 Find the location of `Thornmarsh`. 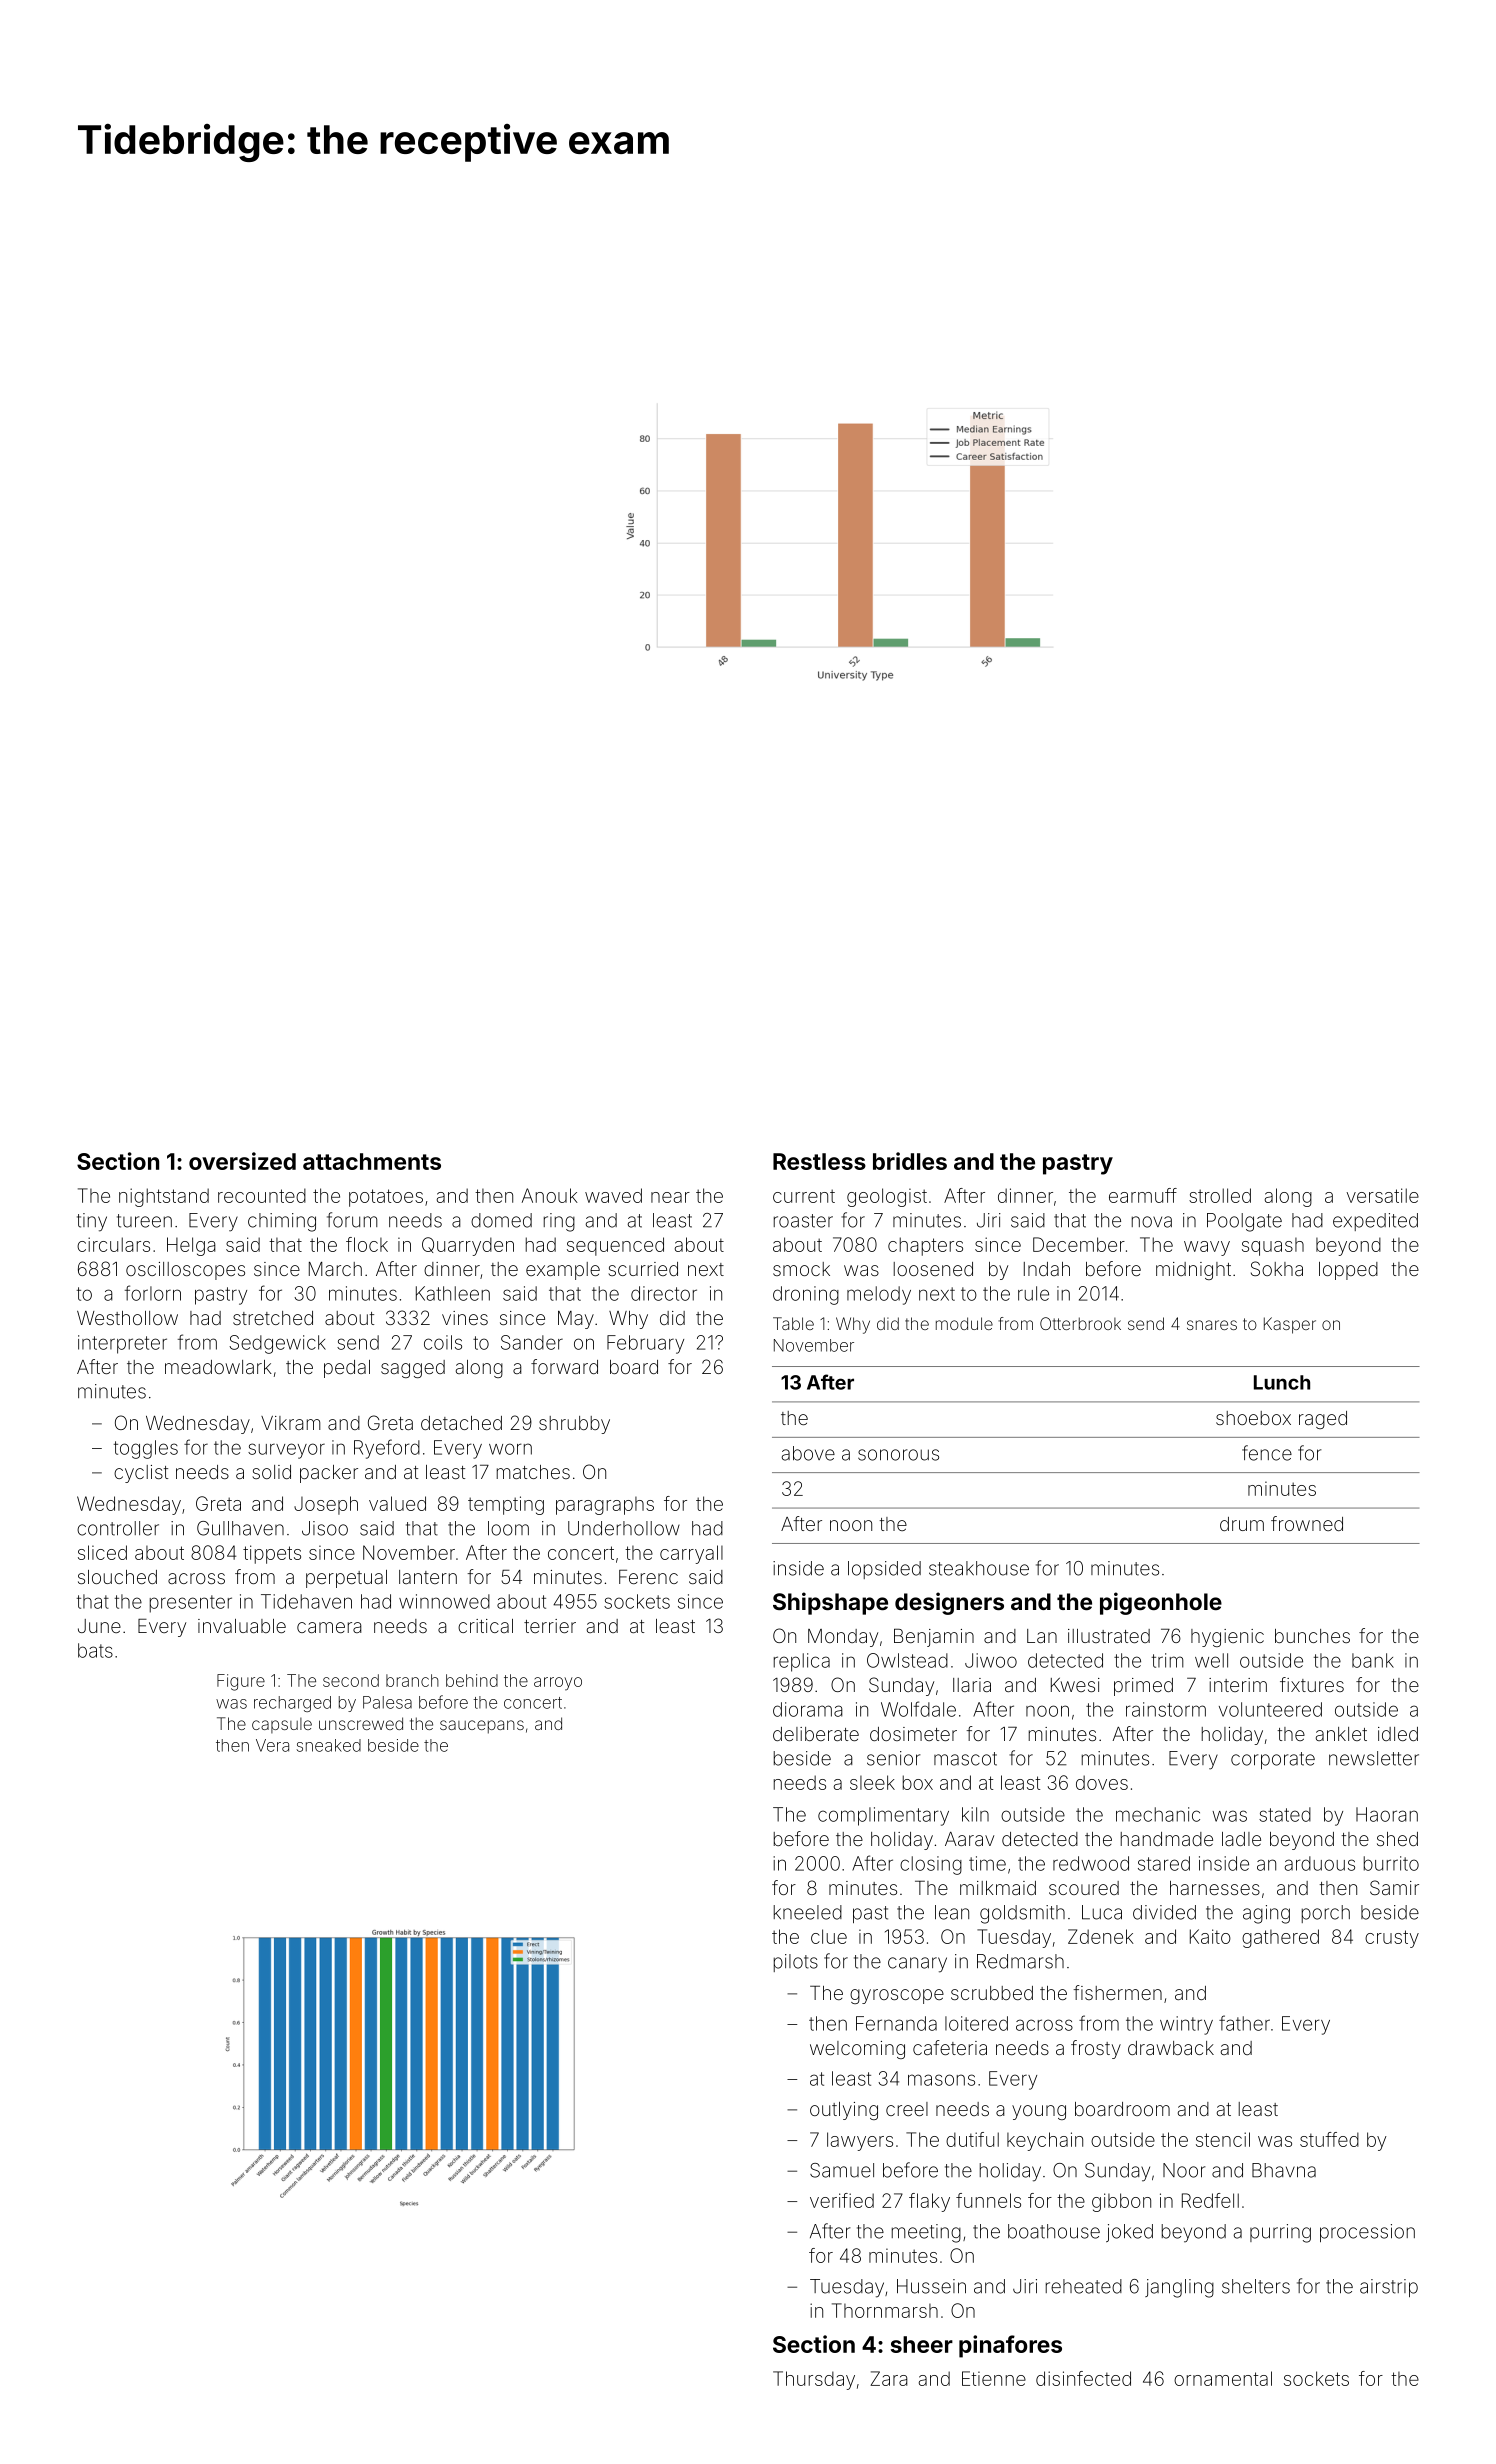

Thornmarsh is located at coordinates (885, 2310).
